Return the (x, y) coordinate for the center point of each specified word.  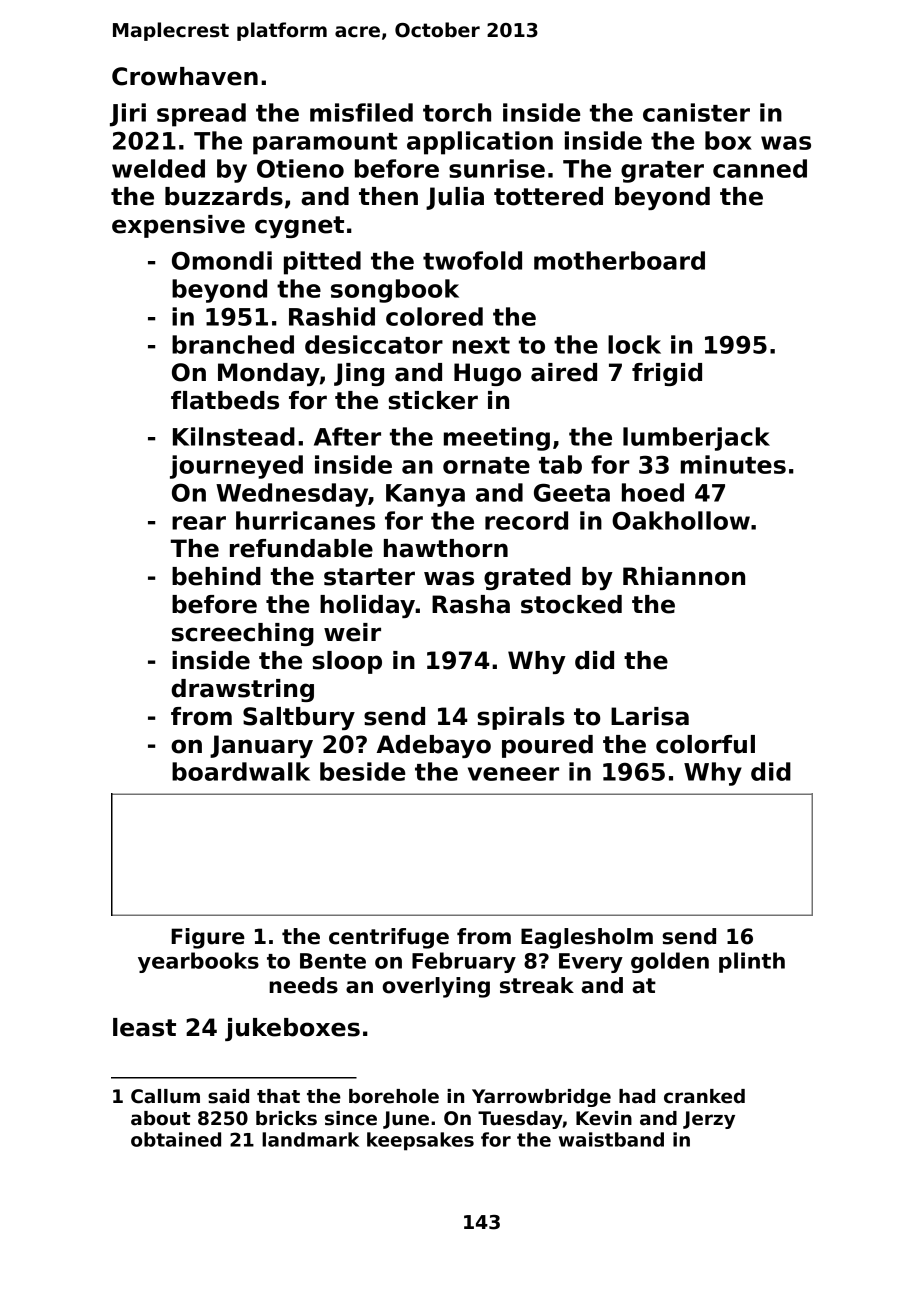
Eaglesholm (587, 938)
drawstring (242, 690)
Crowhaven (185, 76)
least (144, 1027)
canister (696, 112)
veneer (513, 774)
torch (457, 112)
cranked (704, 1096)
